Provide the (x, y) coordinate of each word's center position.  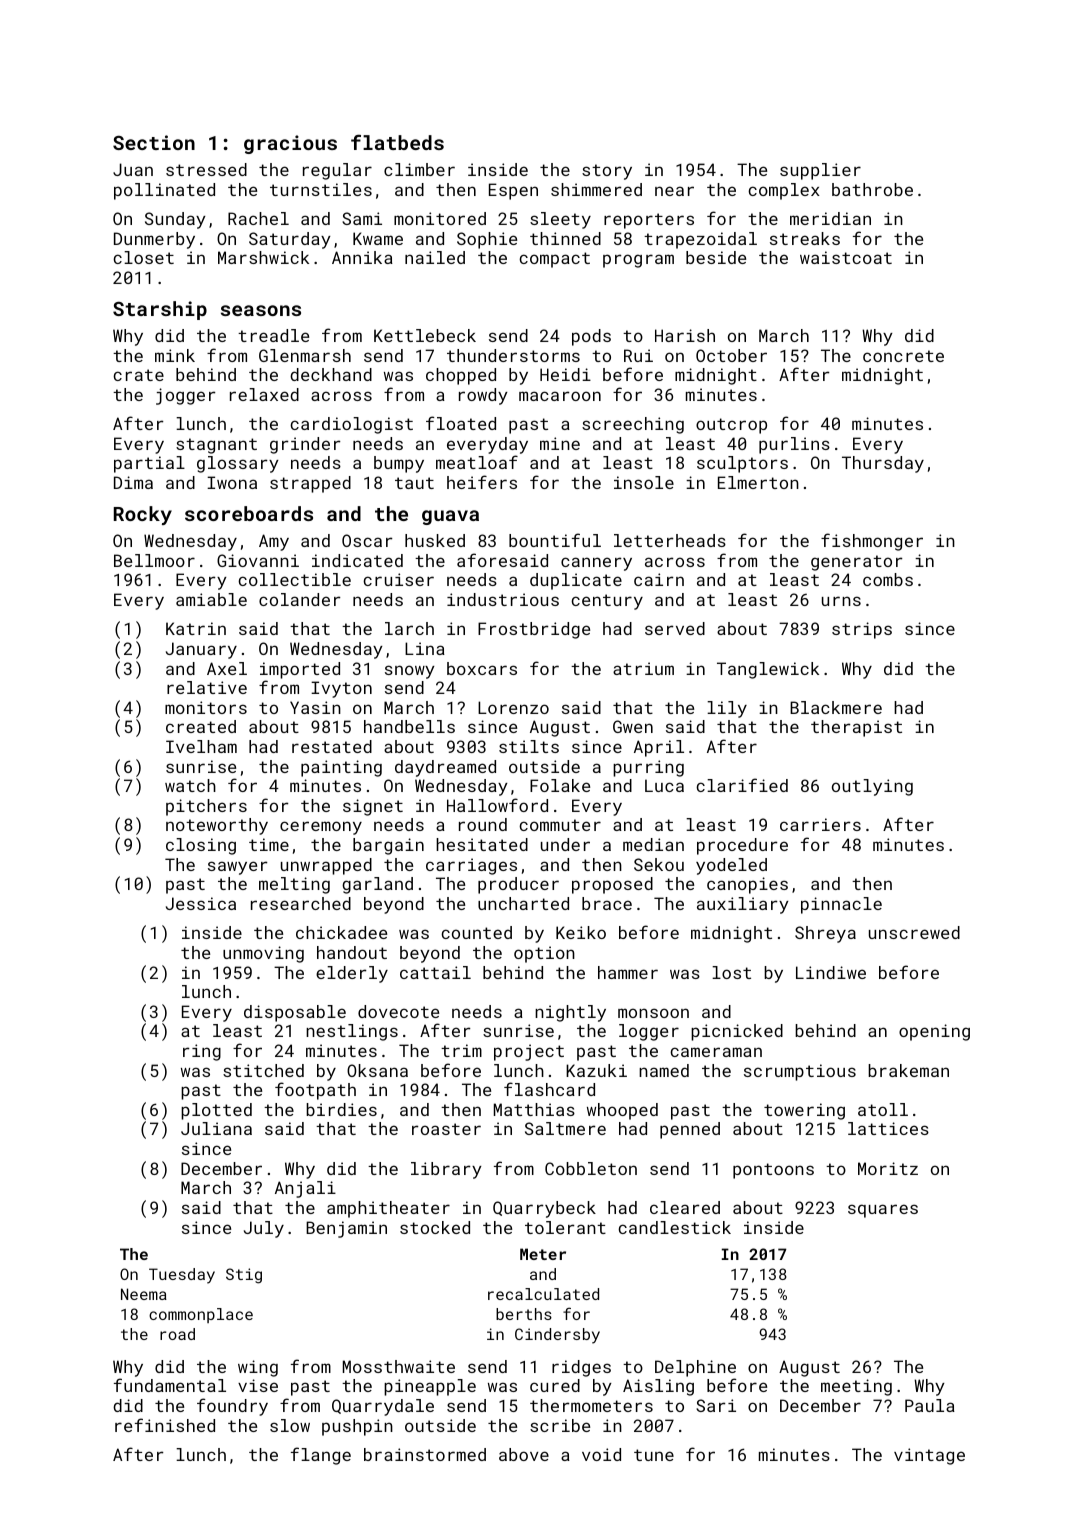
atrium (643, 668)
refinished (165, 1425)
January (201, 650)
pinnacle (841, 905)
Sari (716, 1405)
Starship (160, 310)
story (607, 172)
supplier (820, 171)
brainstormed (425, 1454)
